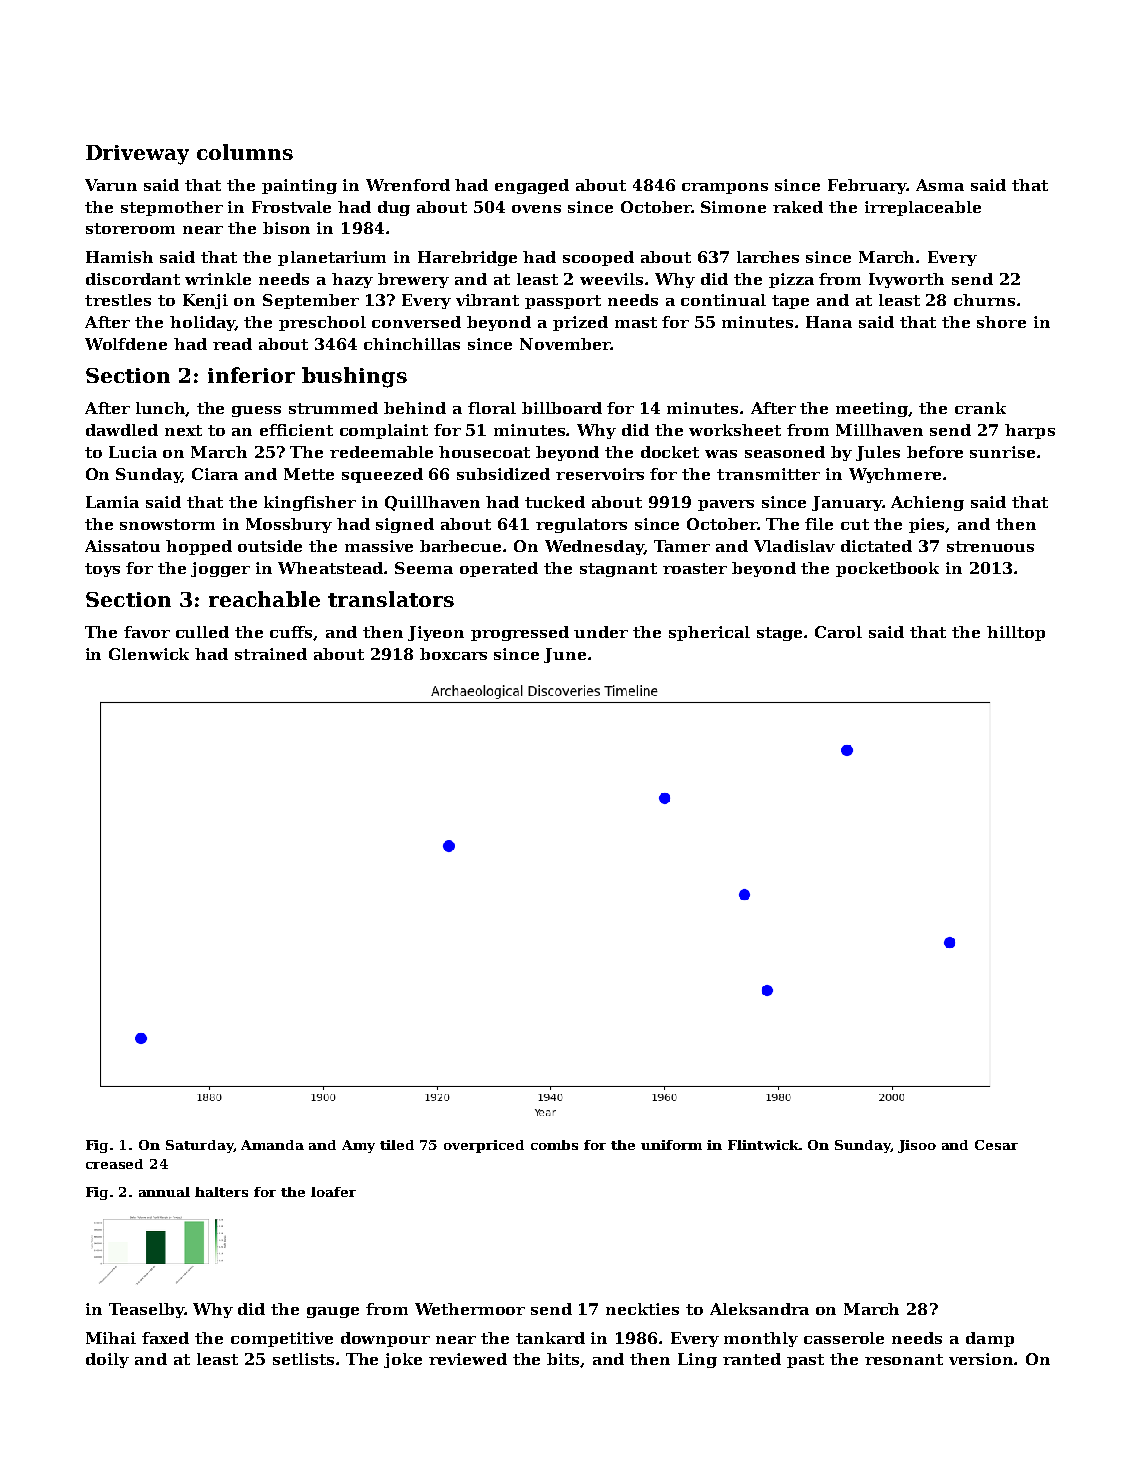  What do you see at coordinates (408, 185) in the screenshot?
I see `Wrenford` at bounding box center [408, 185].
